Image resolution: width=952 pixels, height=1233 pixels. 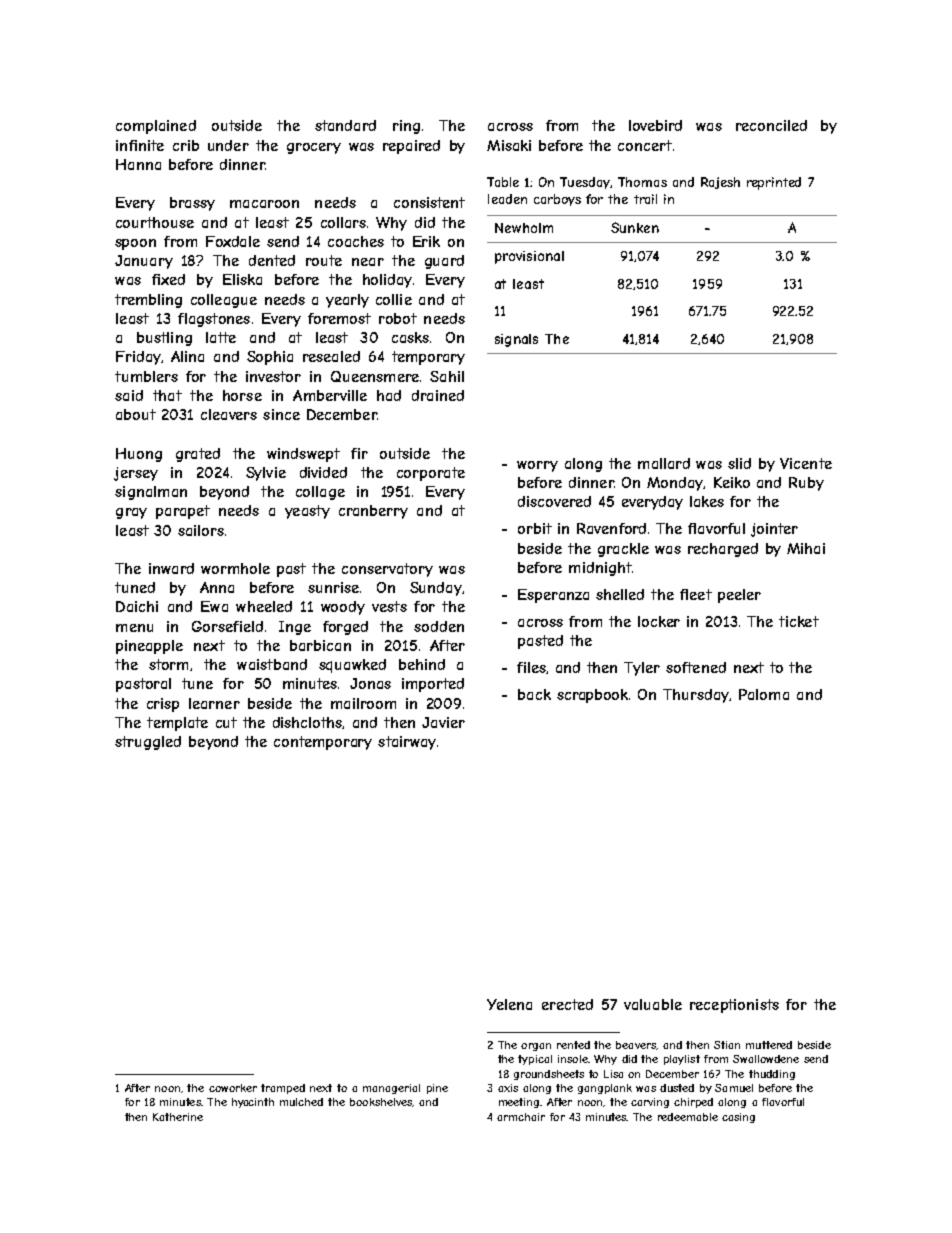 What do you see at coordinates (771, 125) in the page?
I see `reconciled` at bounding box center [771, 125].
